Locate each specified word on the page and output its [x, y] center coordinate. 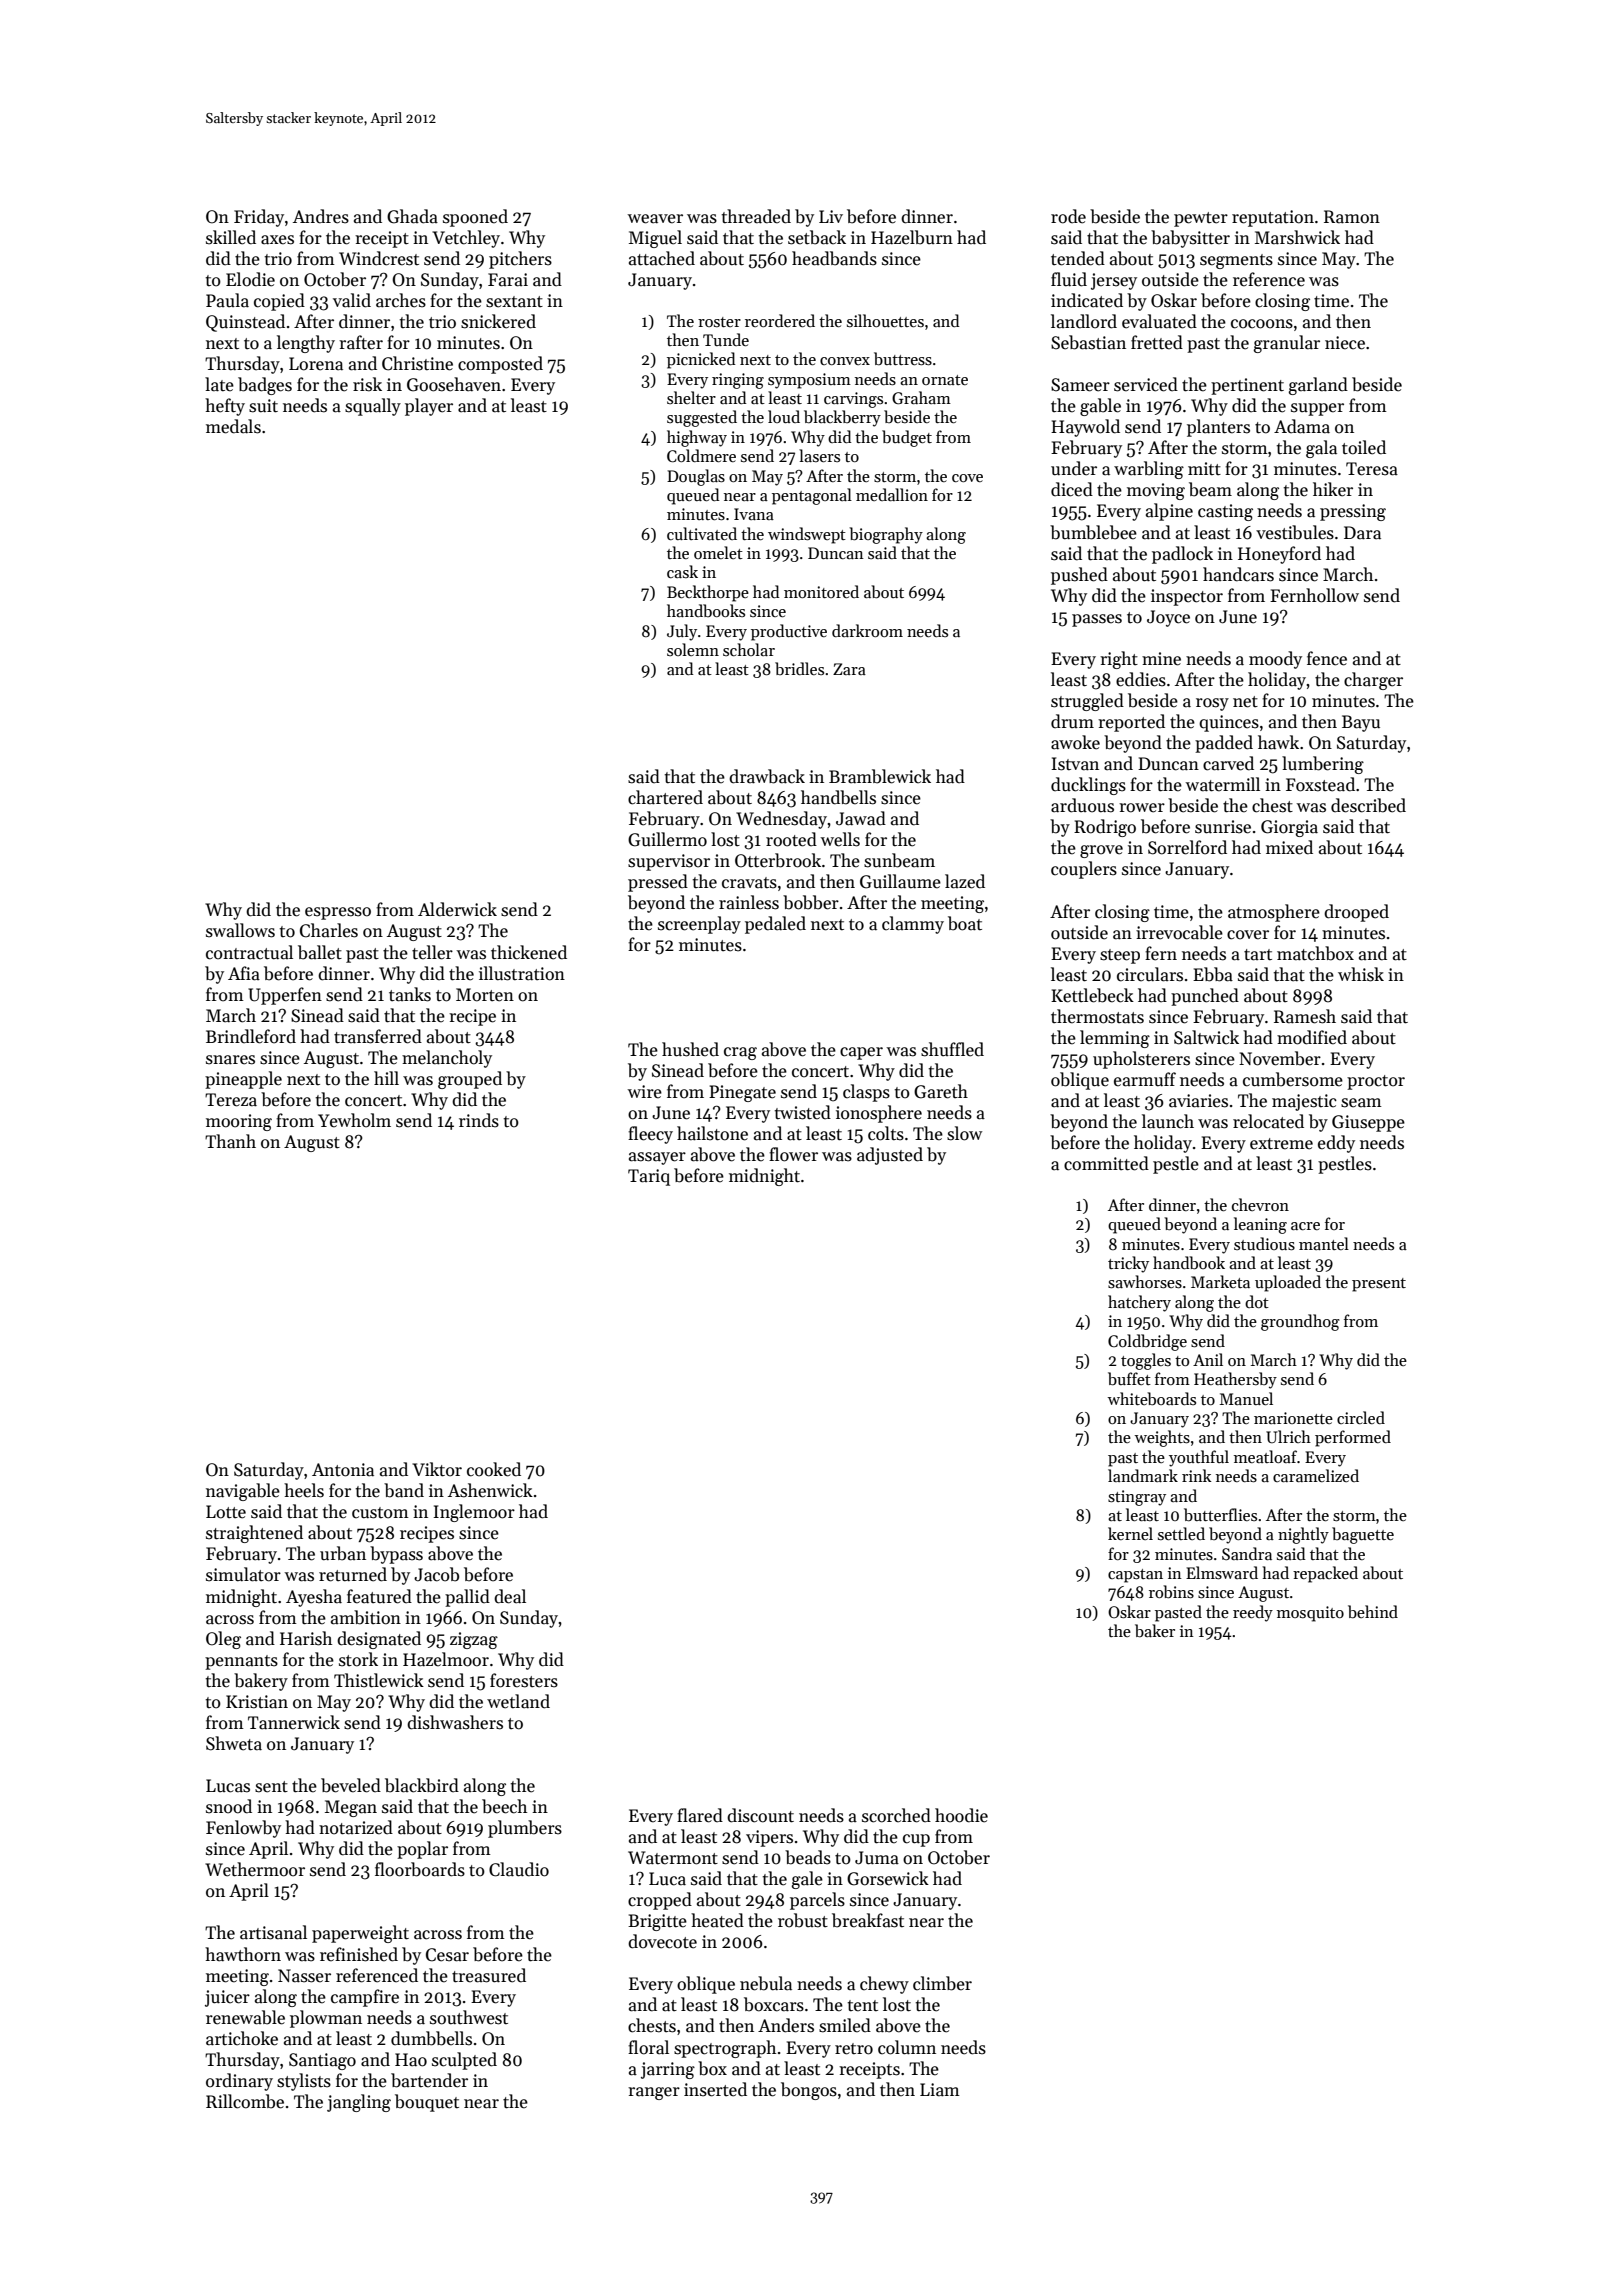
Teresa [1372, 469]
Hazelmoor [446, 1659]
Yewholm [354, 1120]
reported [1131, 723]
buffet [1129, 1378]
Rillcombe [245, 2101]
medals [233, 426]
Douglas [696, 477]
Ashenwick [490, 1490]
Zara [849, 669]
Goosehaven [454, 384]
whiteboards [1152, 1399]
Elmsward [1222, 1573]
